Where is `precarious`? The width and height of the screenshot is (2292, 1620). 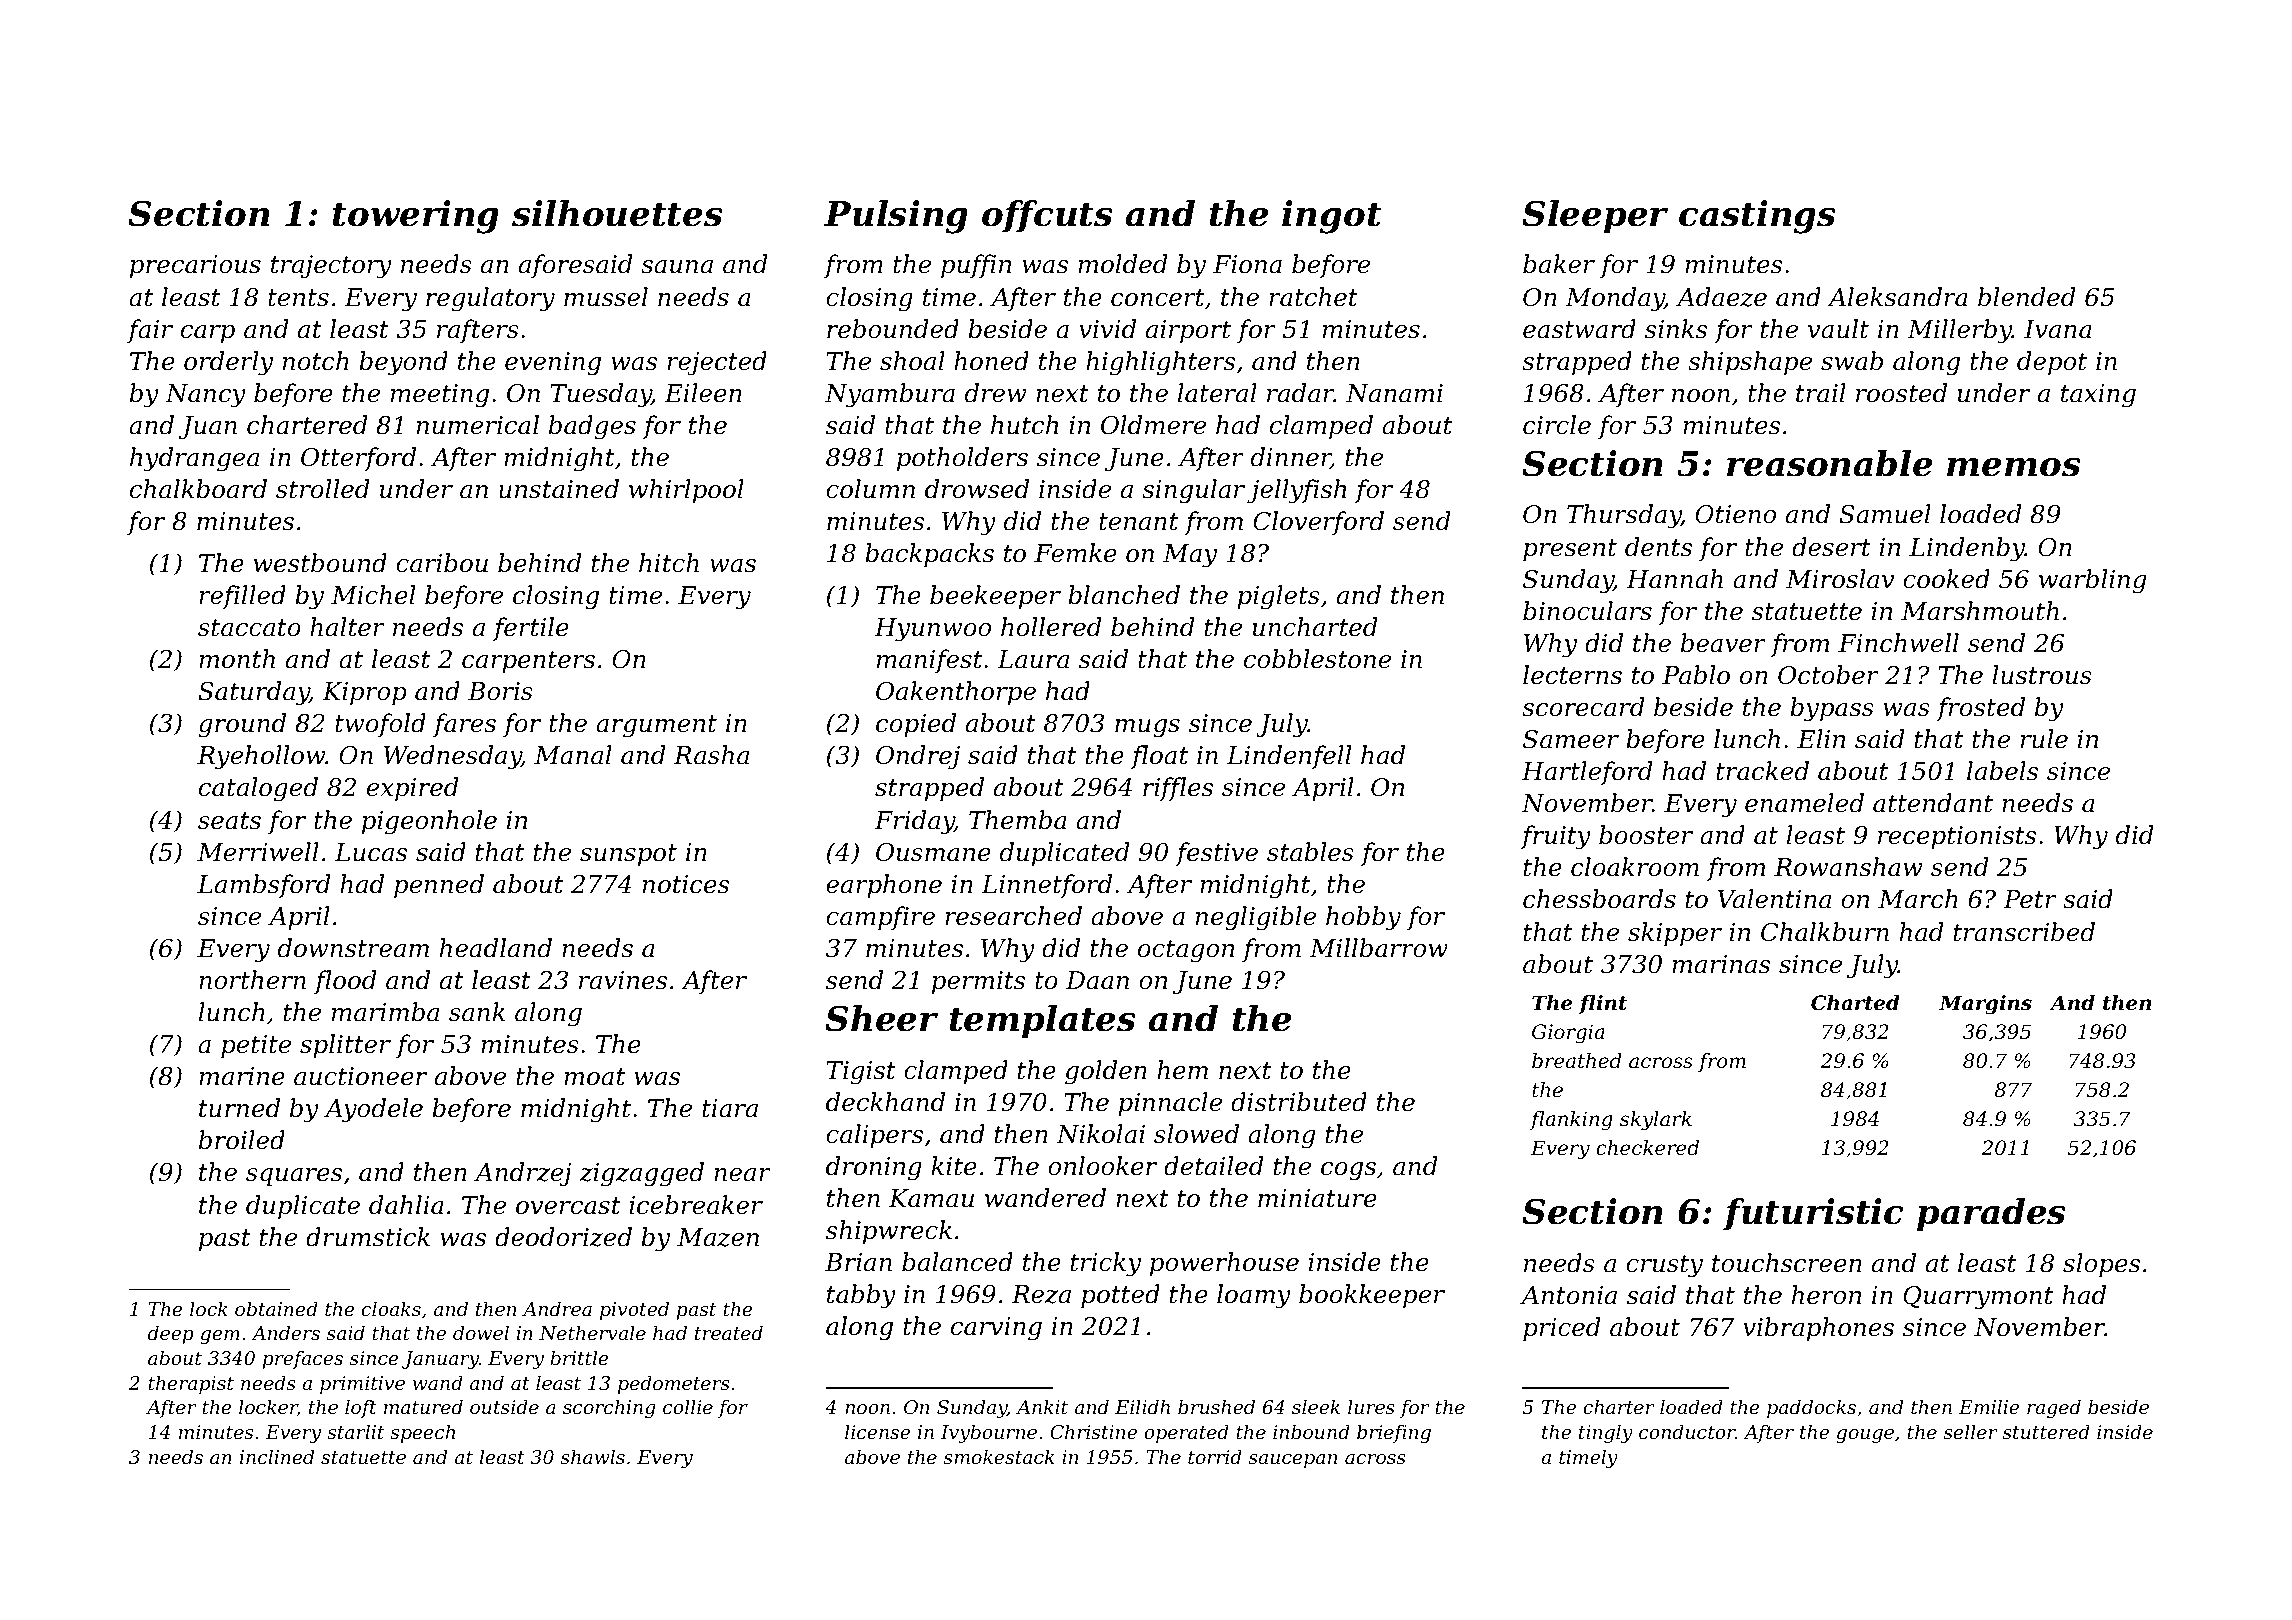 precarious is located at coordinates (195, 266).
